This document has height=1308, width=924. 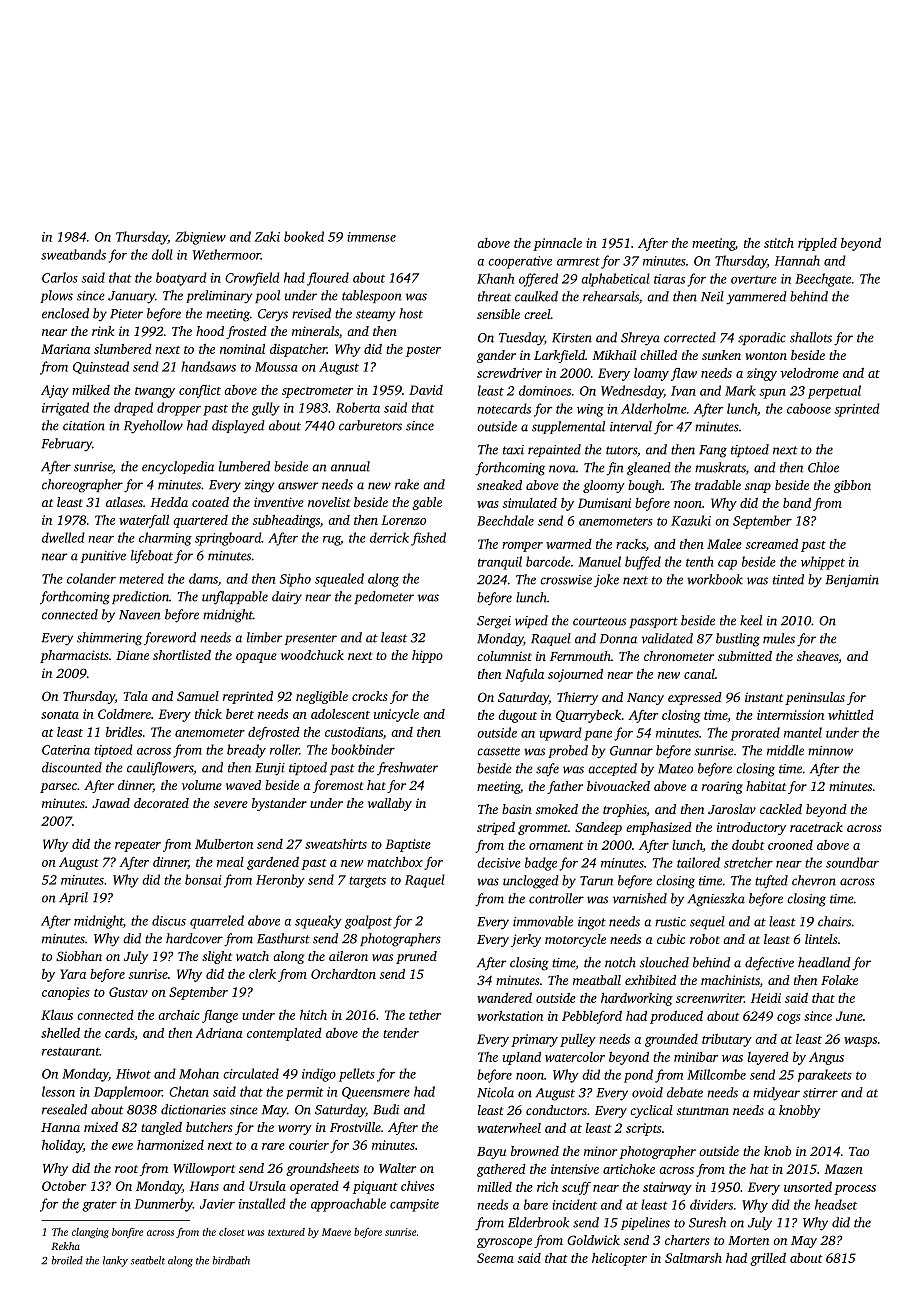 I want to click on snap, so click(x=758, y=488).
